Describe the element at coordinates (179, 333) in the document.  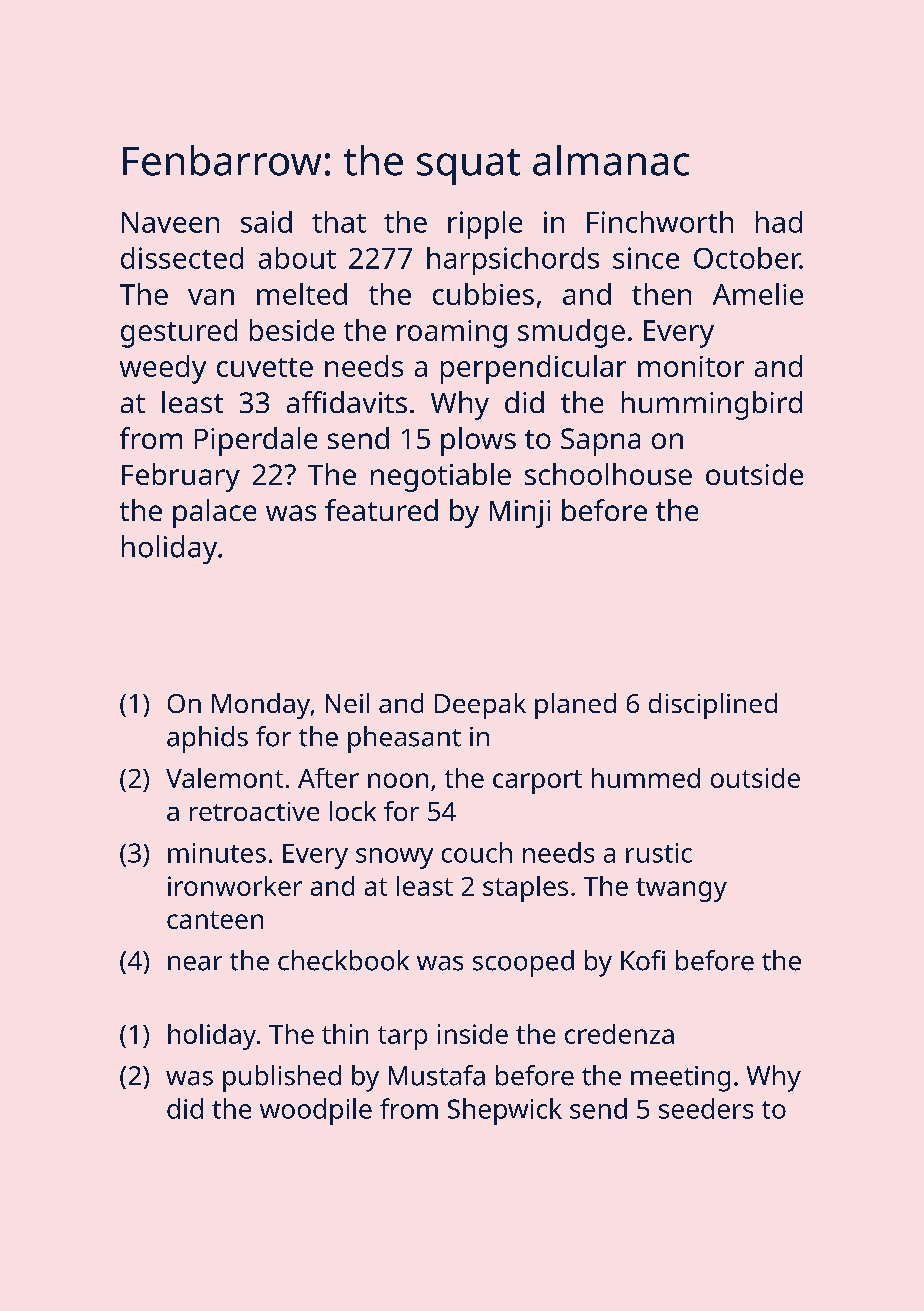
I see `gestured` at that location.
